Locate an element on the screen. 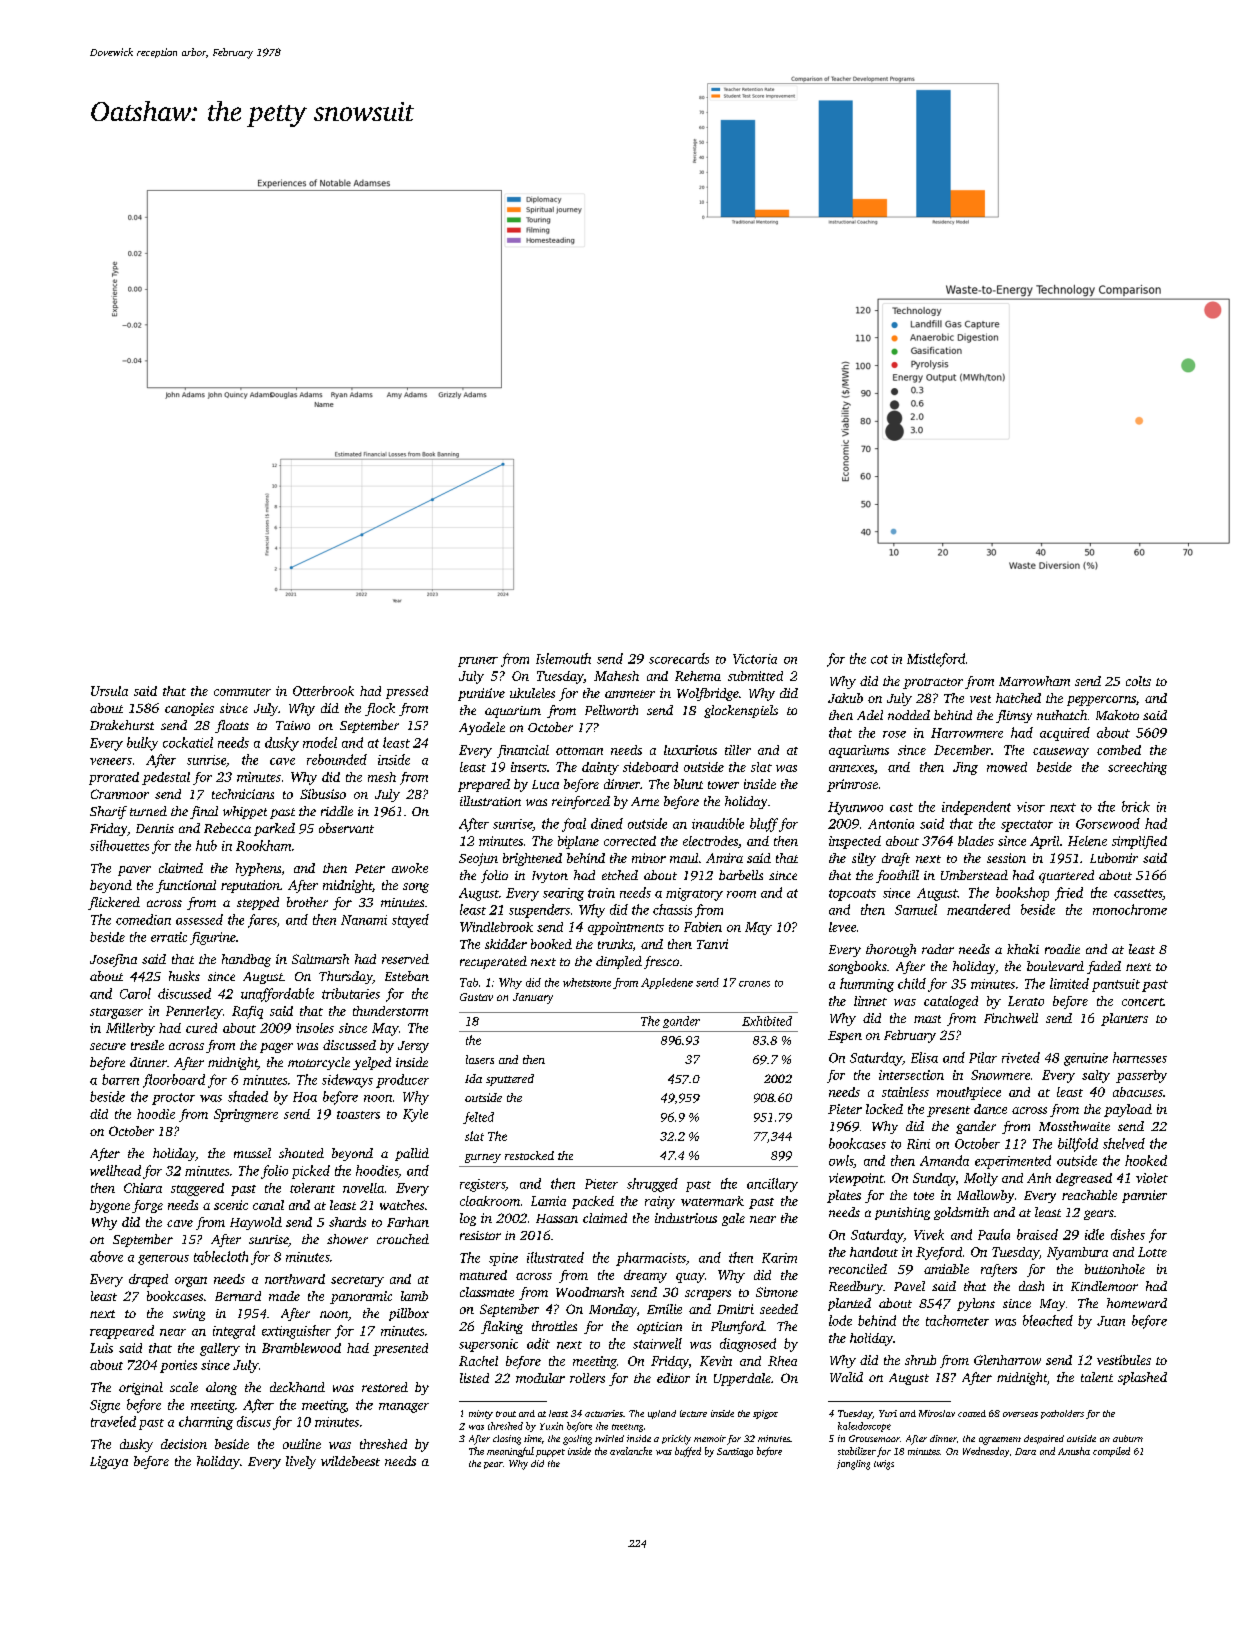  picked is located at coordinates (311, 1172).
